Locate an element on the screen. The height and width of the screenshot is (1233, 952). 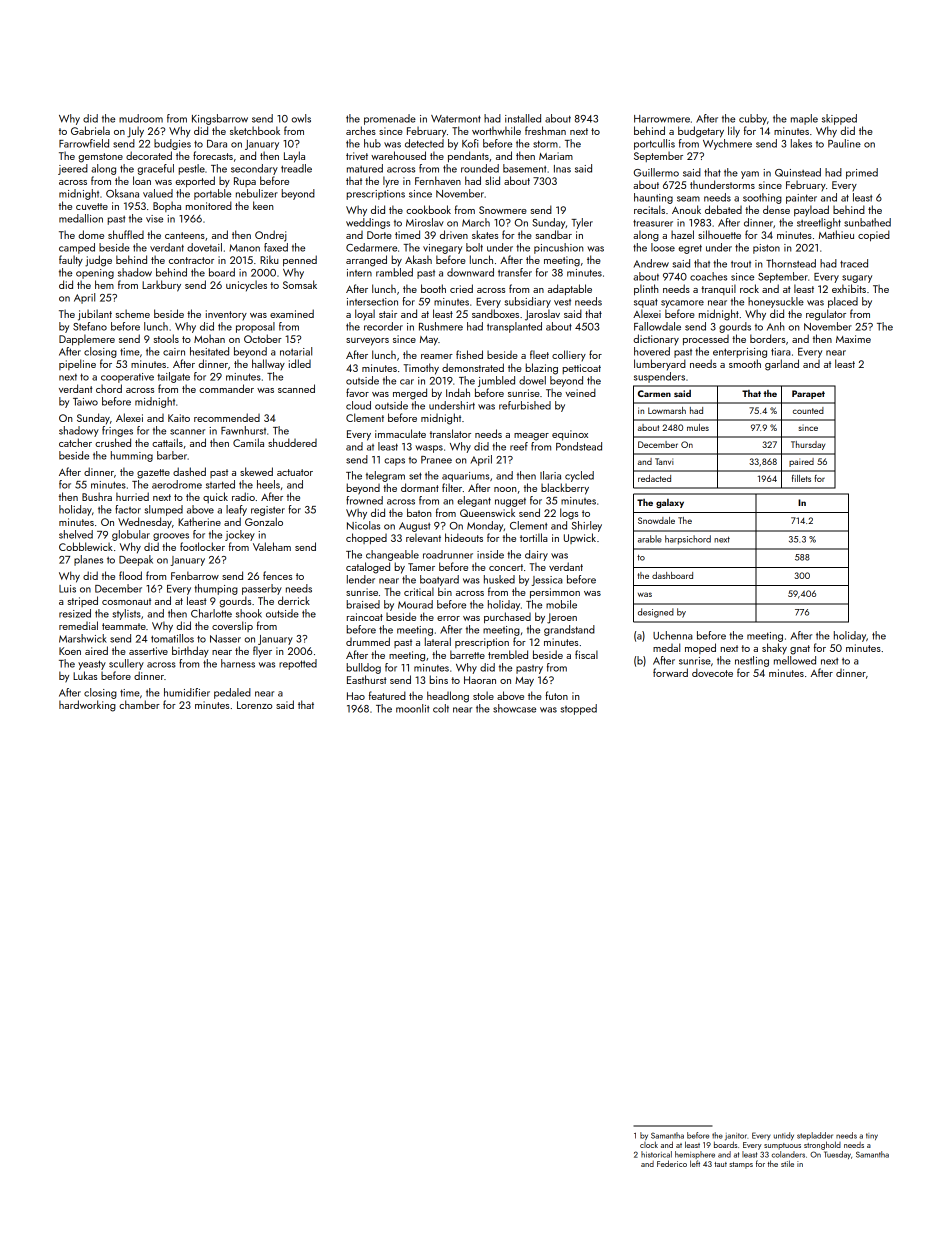
moonlit is located at coordinates (412, 708).
